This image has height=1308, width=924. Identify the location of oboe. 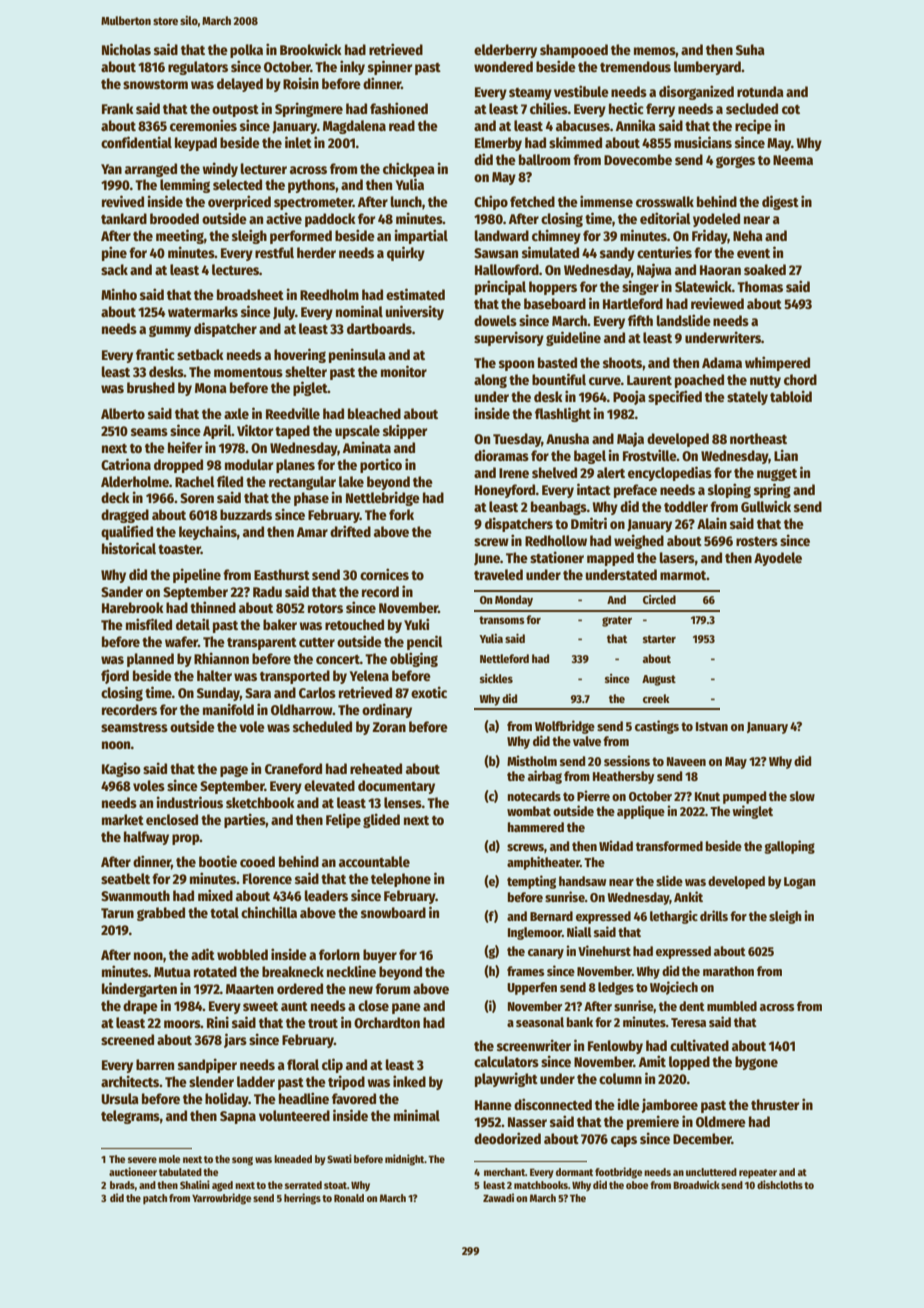
(637, 1185).
